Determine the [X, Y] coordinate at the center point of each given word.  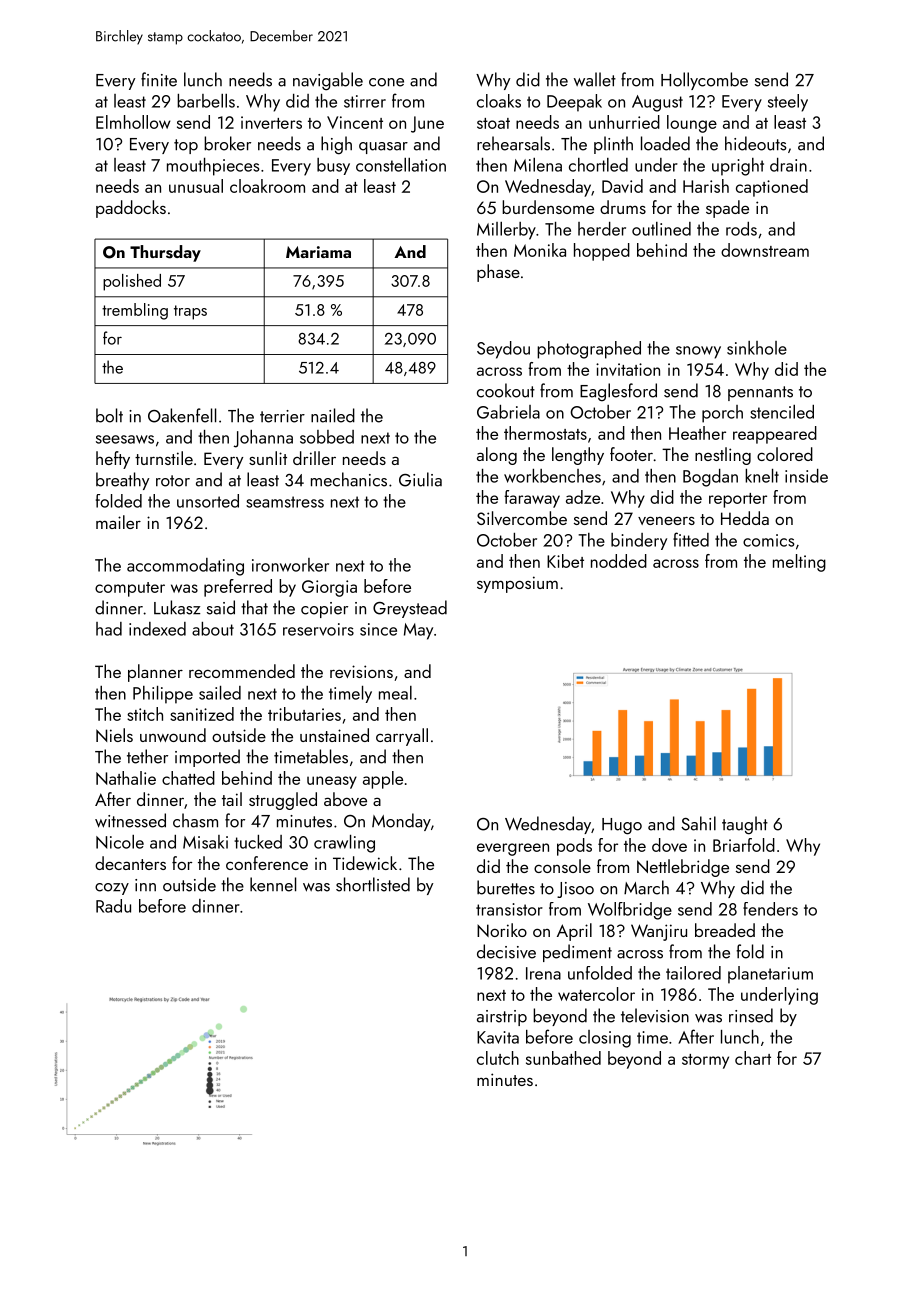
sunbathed [563, 1058]
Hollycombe [704, 81]
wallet [595, 79]
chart [753, 1058]
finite [159, 79]
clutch [498, 1058]
